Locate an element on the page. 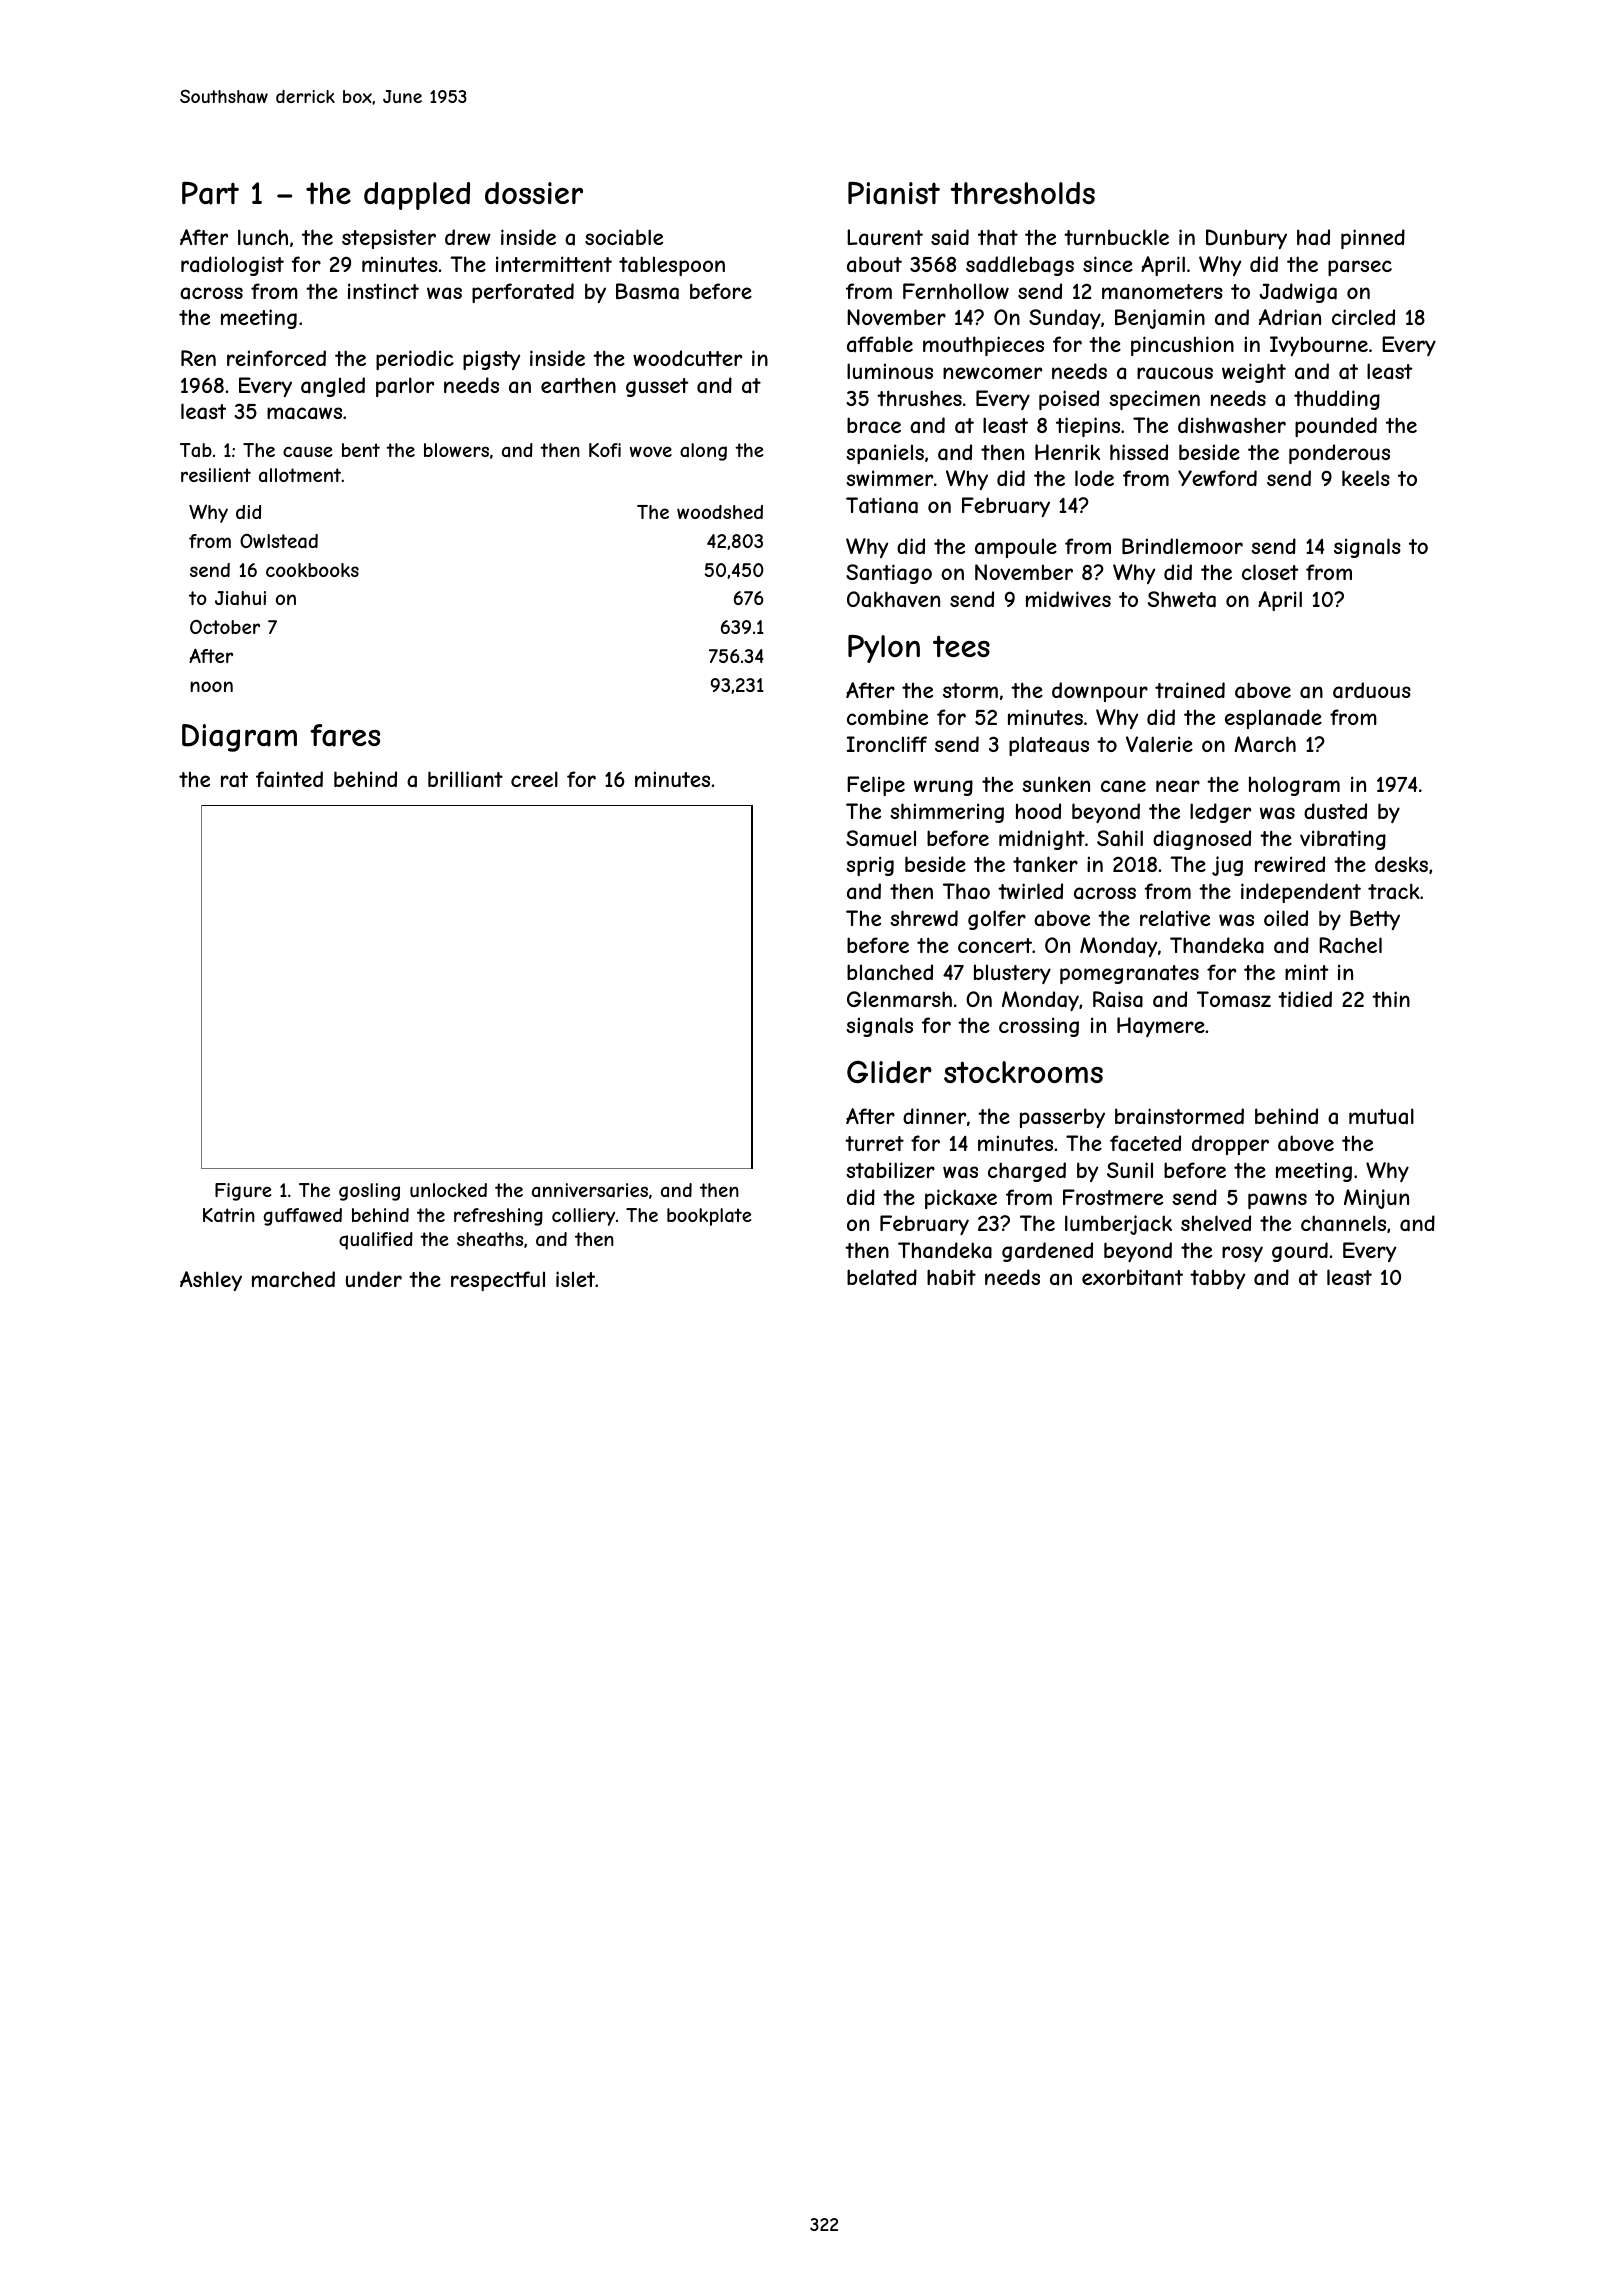 The height and width of the document is (2292, 1620). had is located at coordinates (1313, 237).
